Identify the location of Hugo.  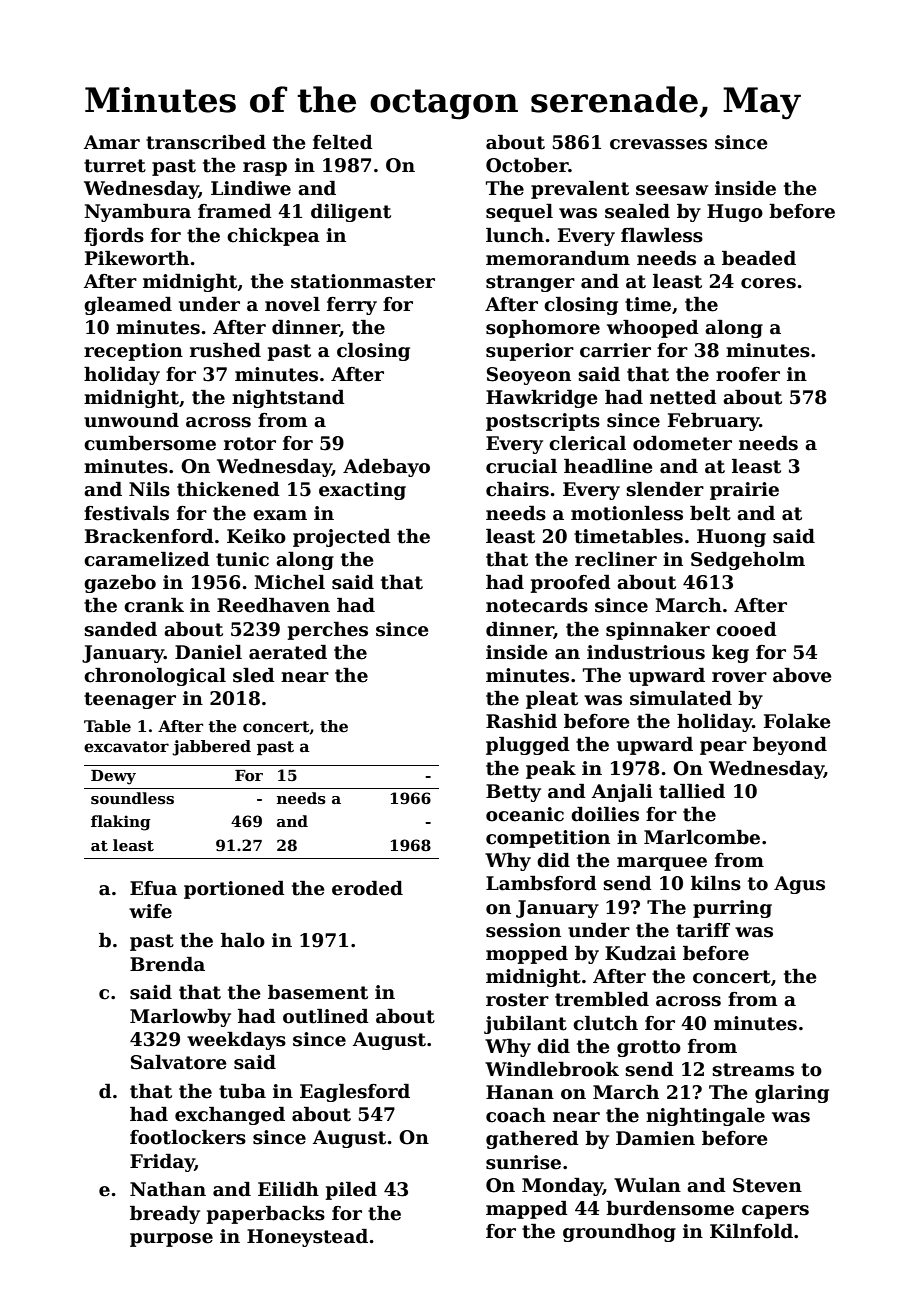
(735, 213).
